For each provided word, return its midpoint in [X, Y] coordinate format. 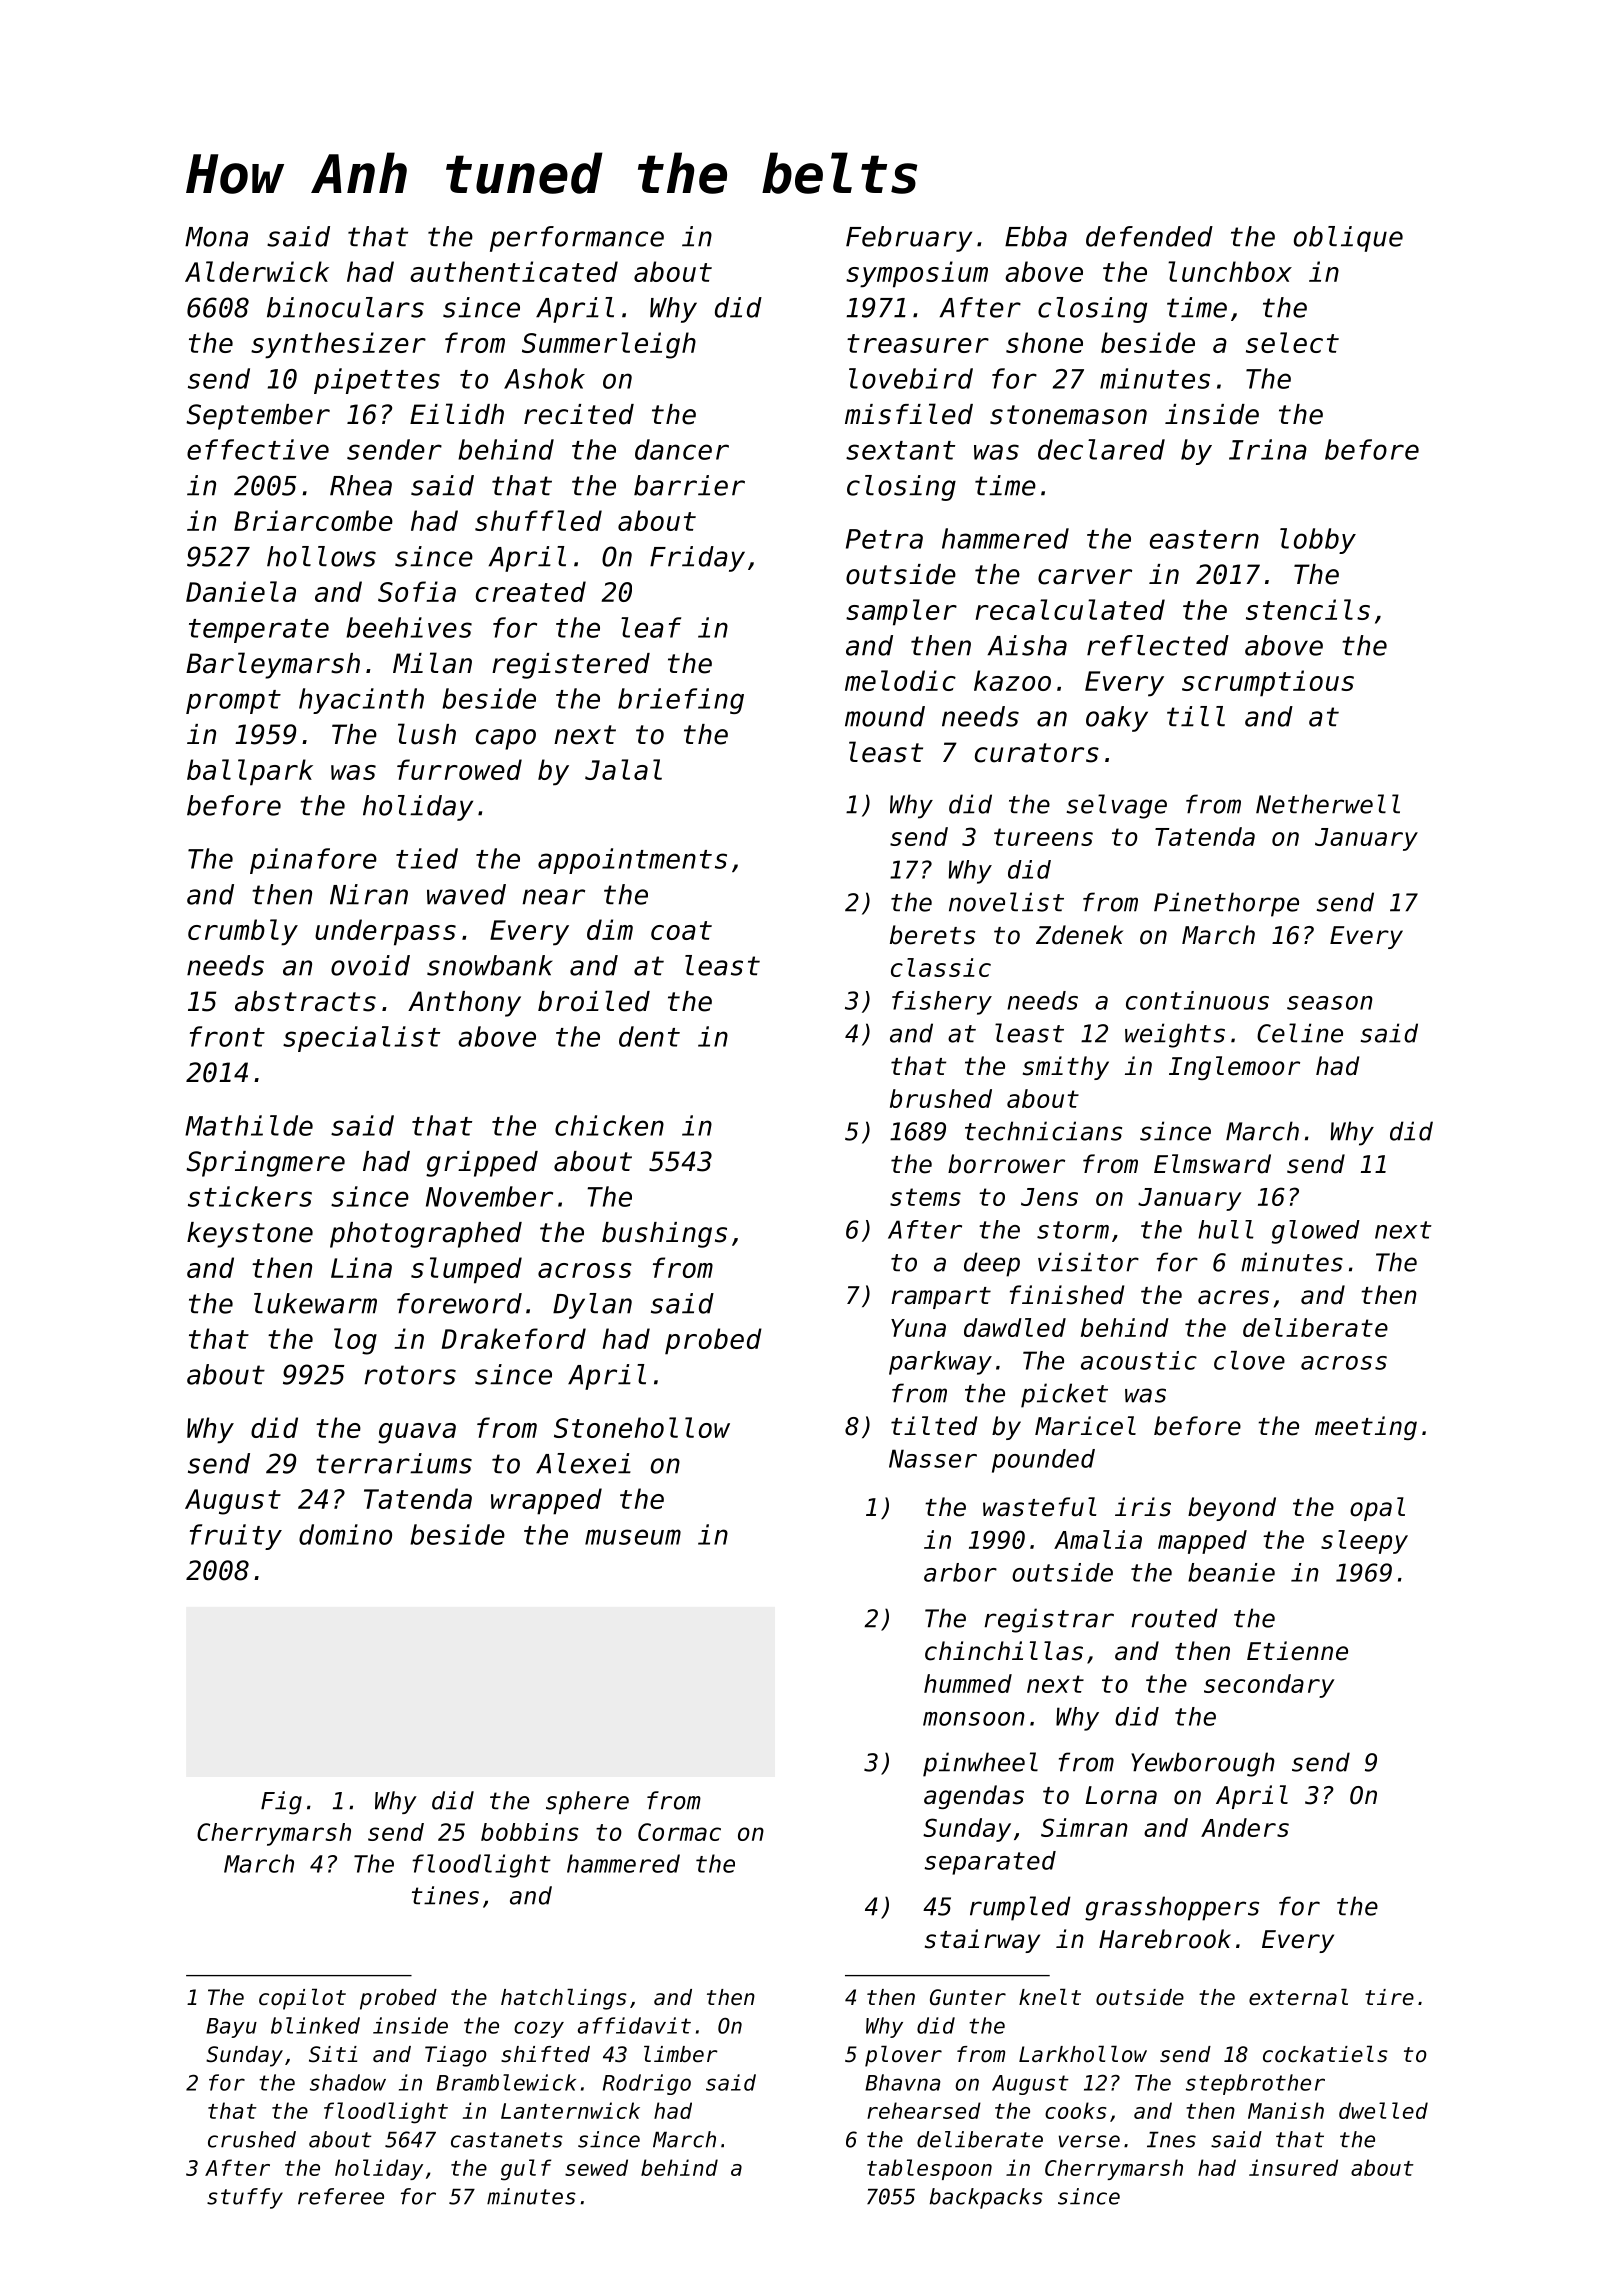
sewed [596, 2167]
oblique [1348, 239]
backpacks [986, 2198]
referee [341, 2196]
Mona [216, 237]
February [909, 239]
